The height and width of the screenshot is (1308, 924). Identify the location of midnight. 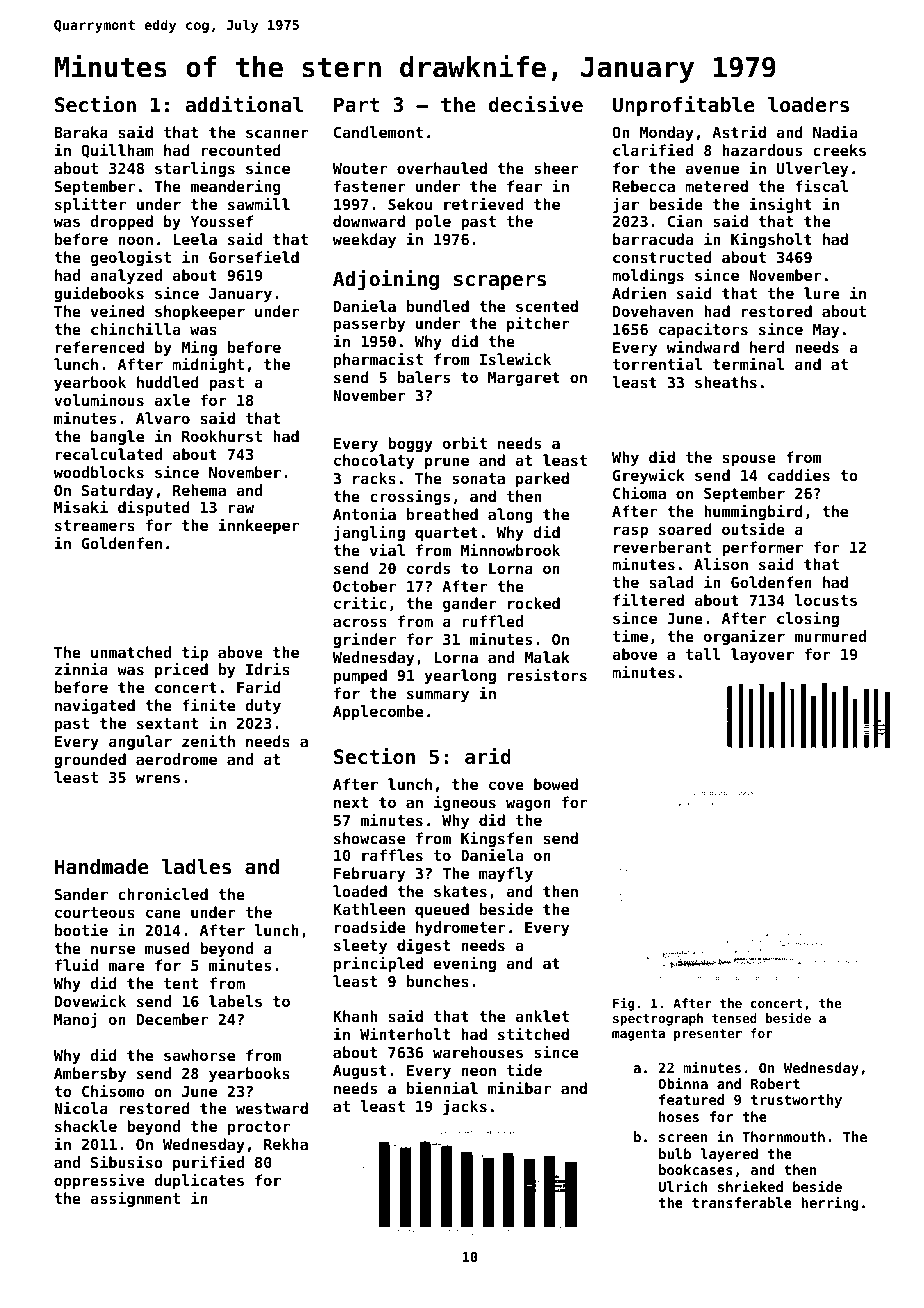
(208, 365).
